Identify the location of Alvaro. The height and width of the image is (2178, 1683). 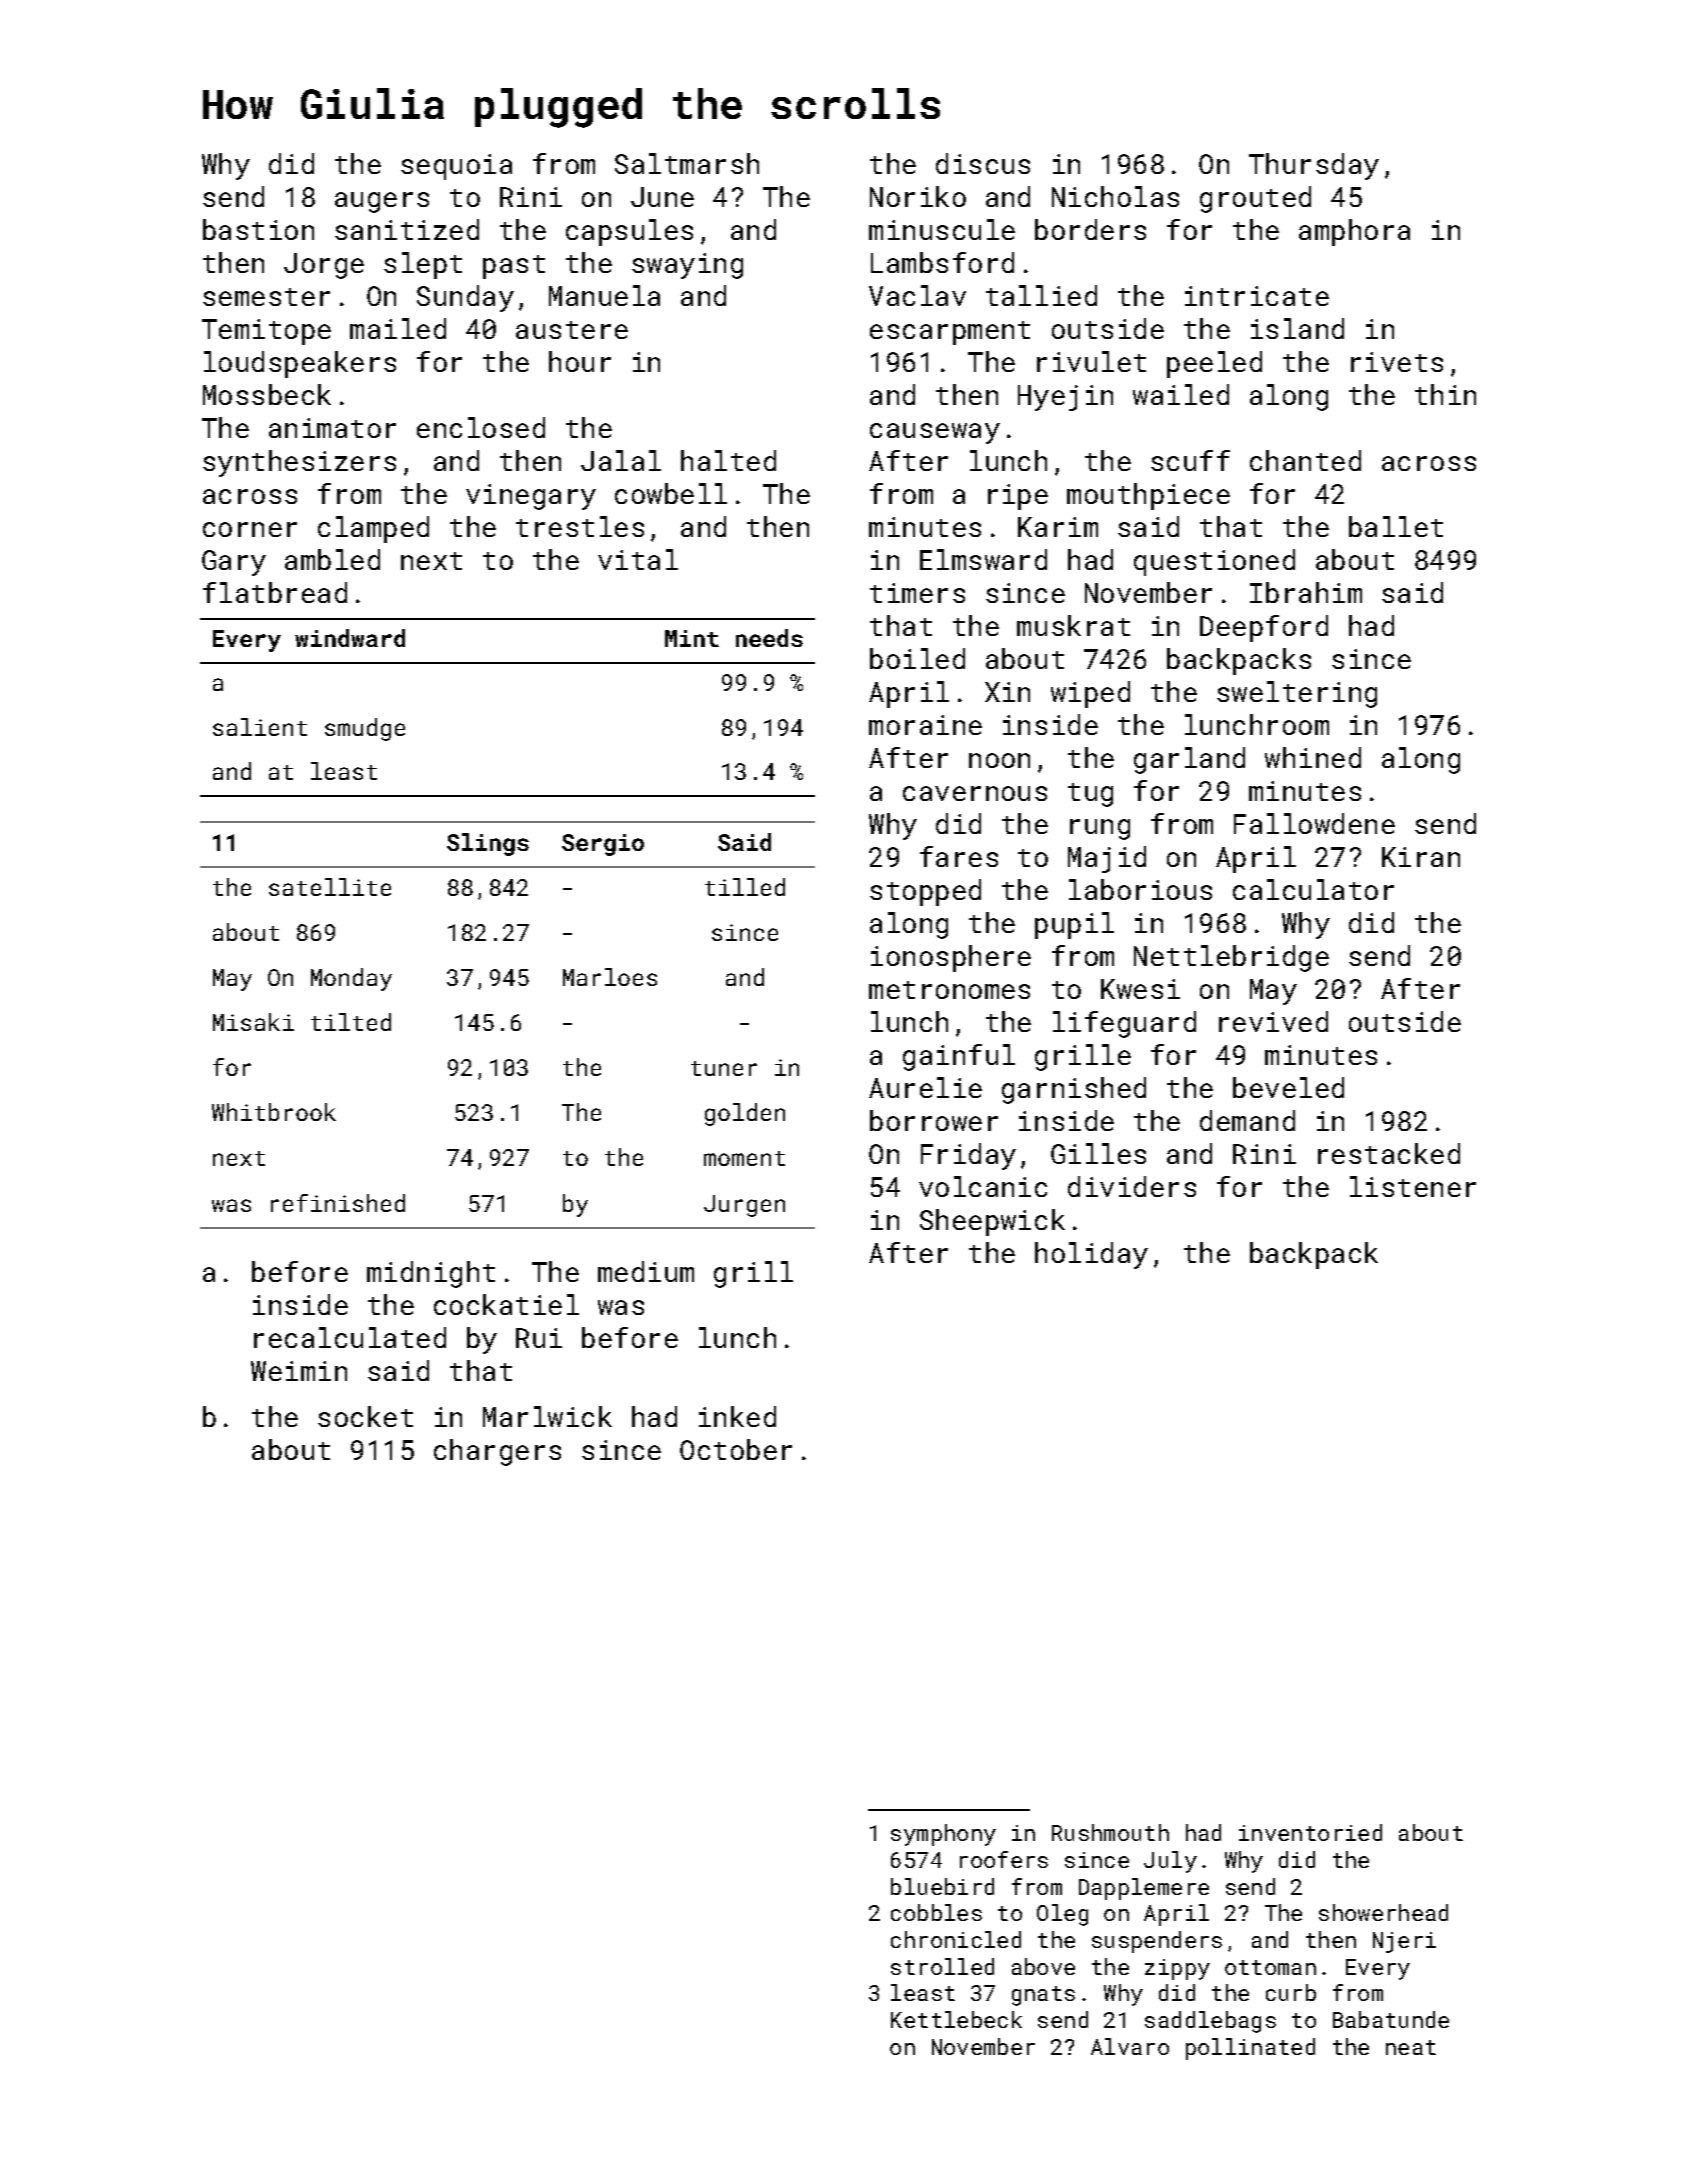
(1130, 2046).
